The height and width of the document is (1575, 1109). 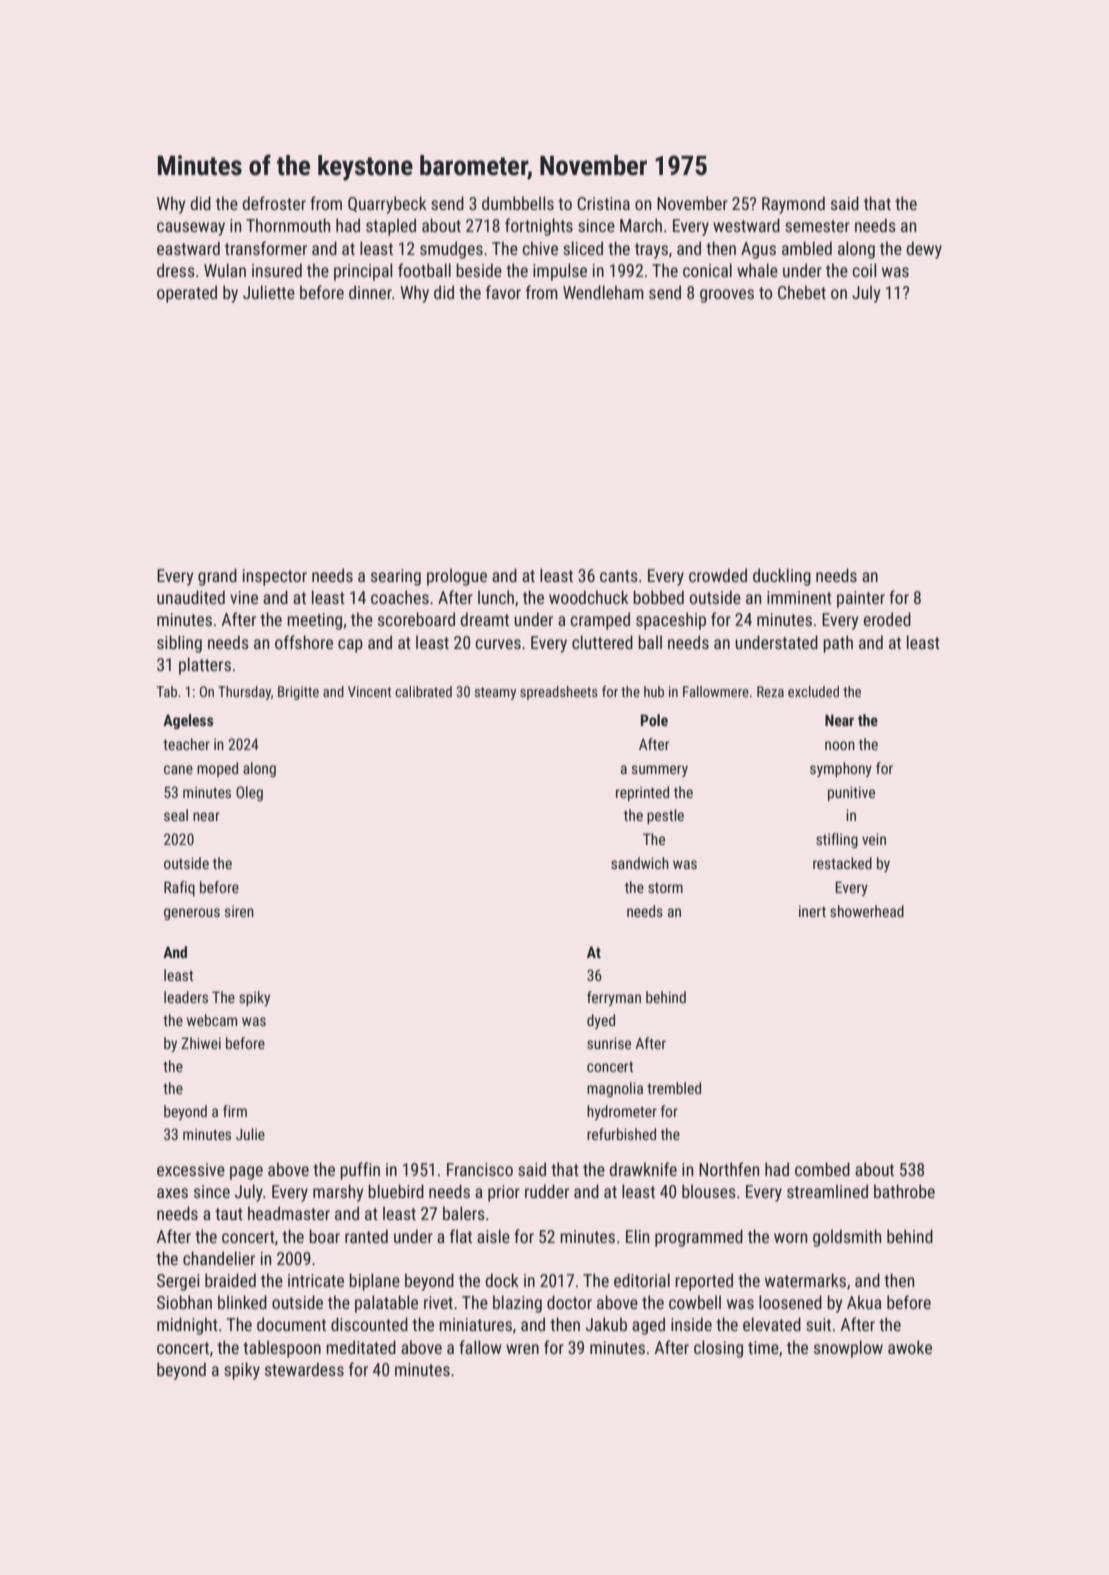 What do you see at coordinates (363, 272) in the document?
I see `principal` at bounding box center [363, 272].
